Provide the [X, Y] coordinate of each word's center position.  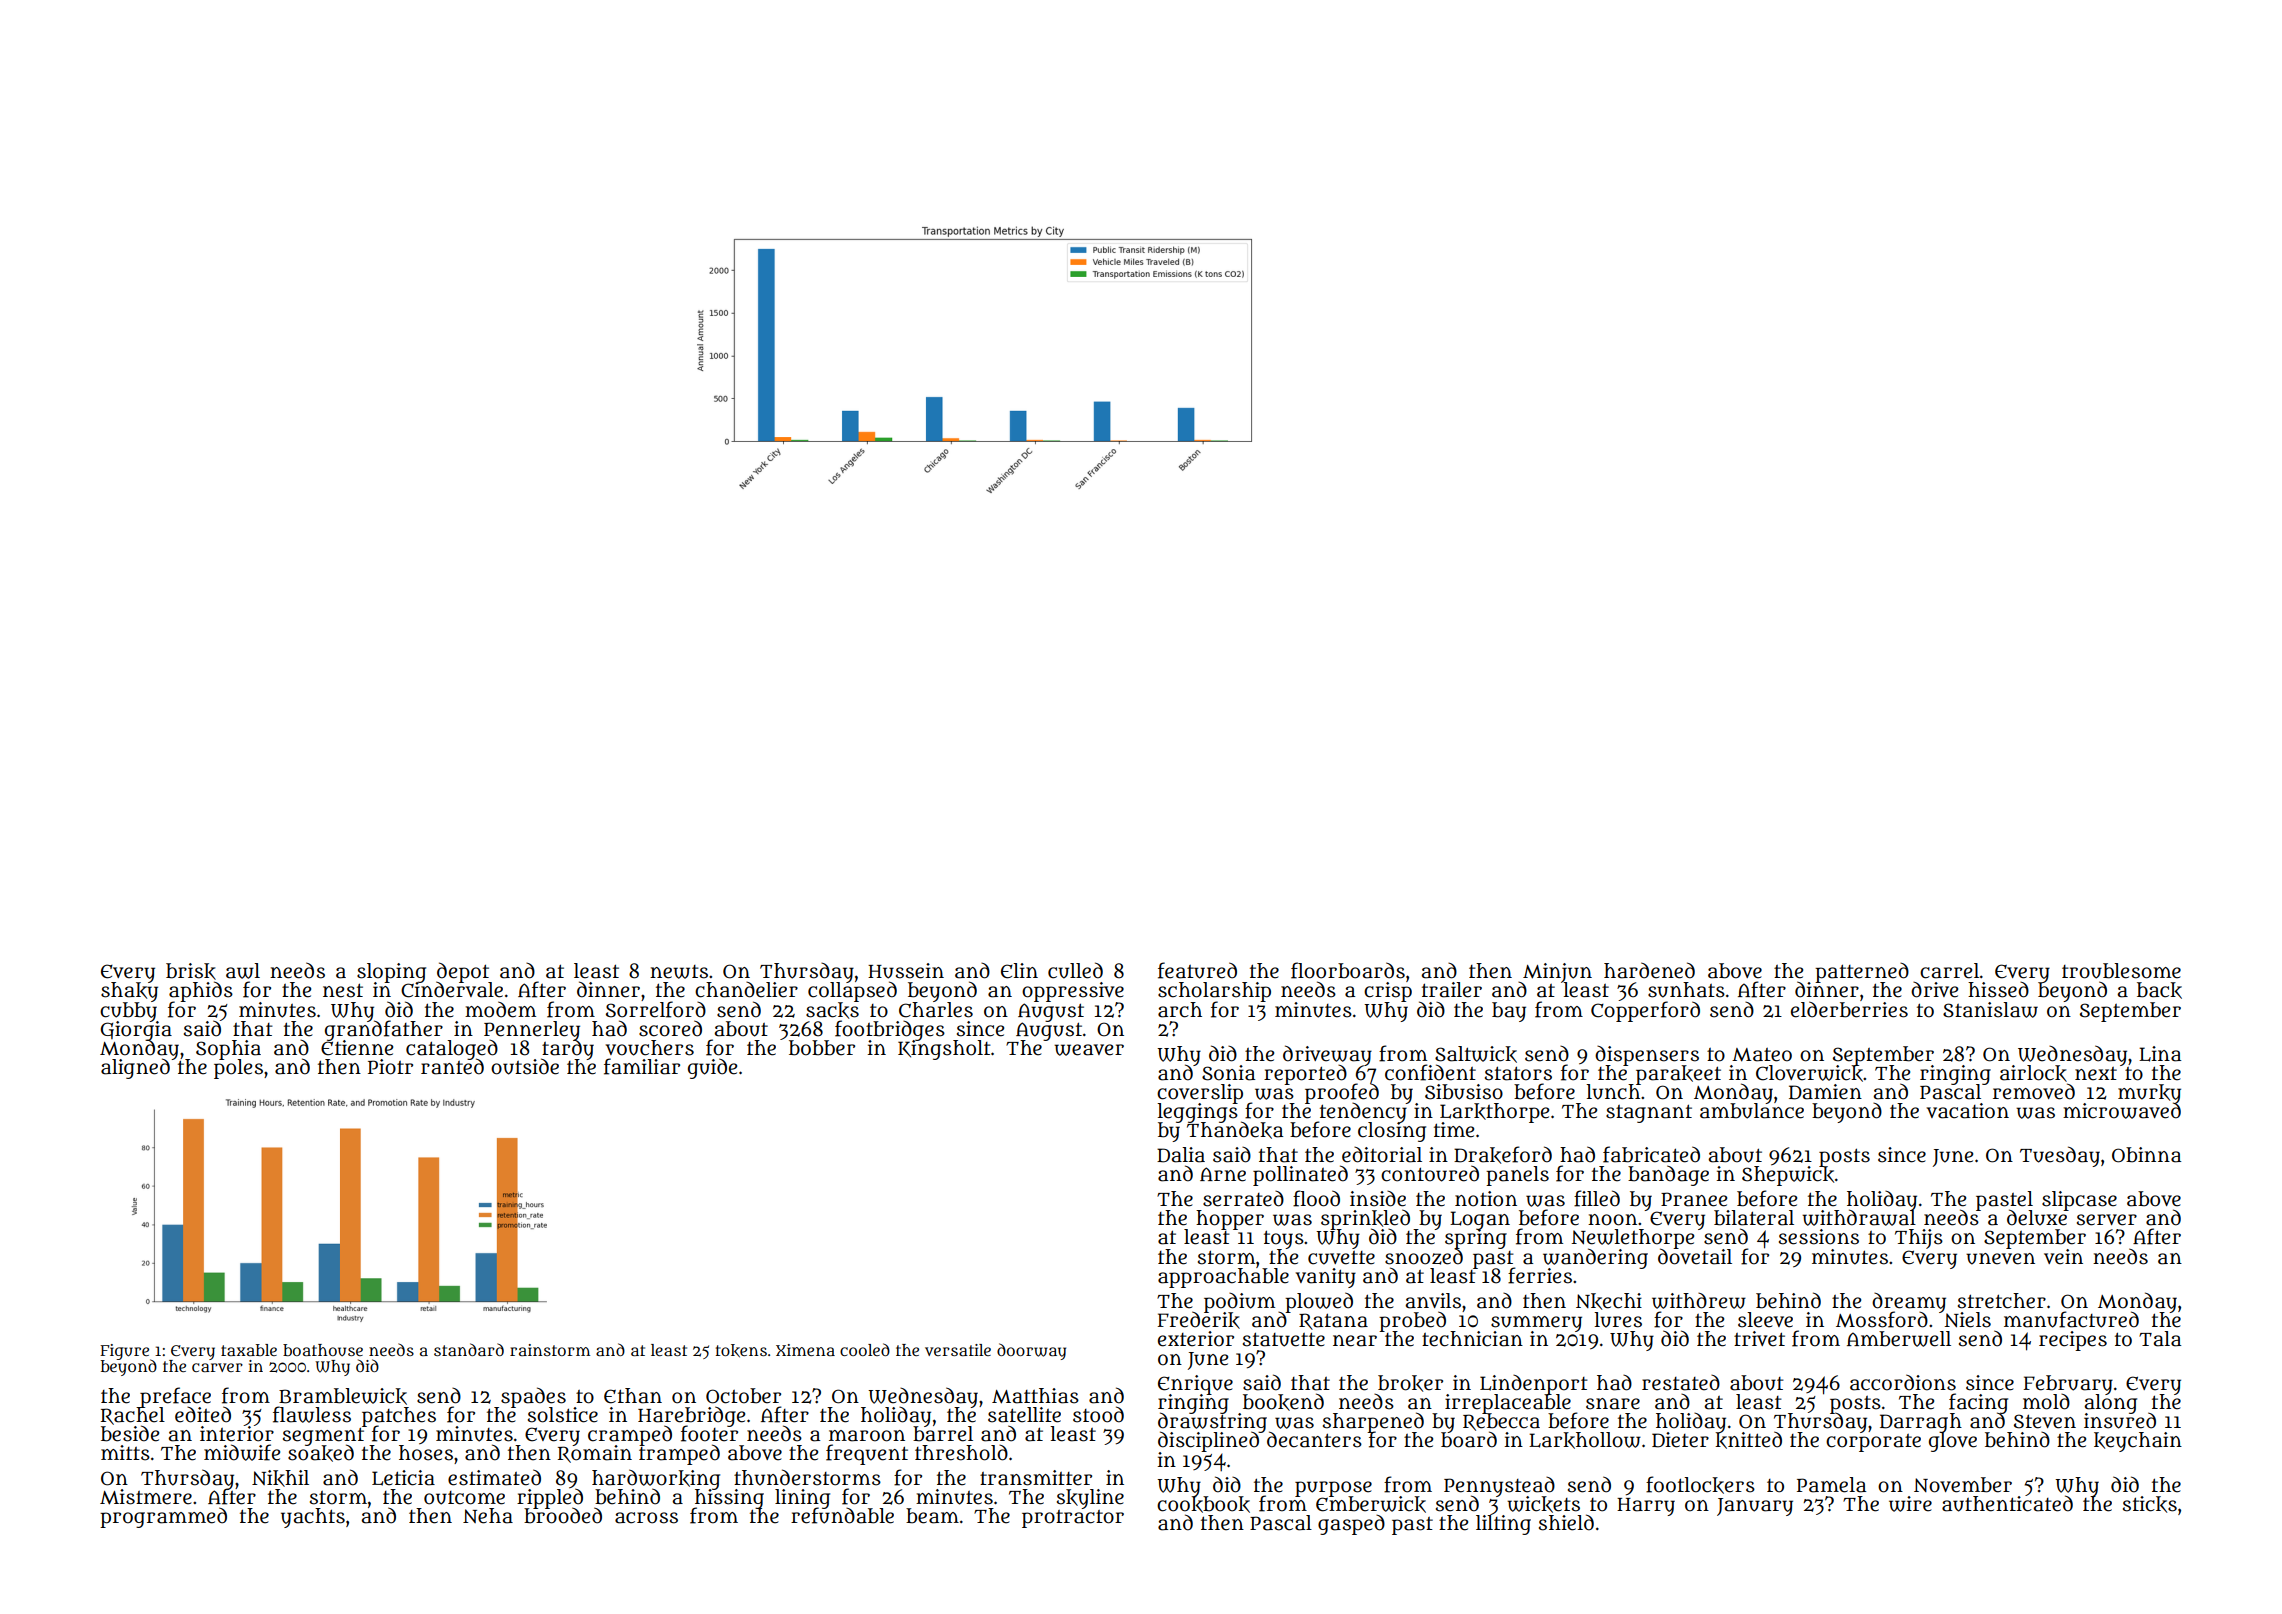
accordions [1903, 1382]
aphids [201, 991]
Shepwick [1788, 1176]
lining [802, 1498]
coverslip [1200, 1093]
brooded [563, 1516]
